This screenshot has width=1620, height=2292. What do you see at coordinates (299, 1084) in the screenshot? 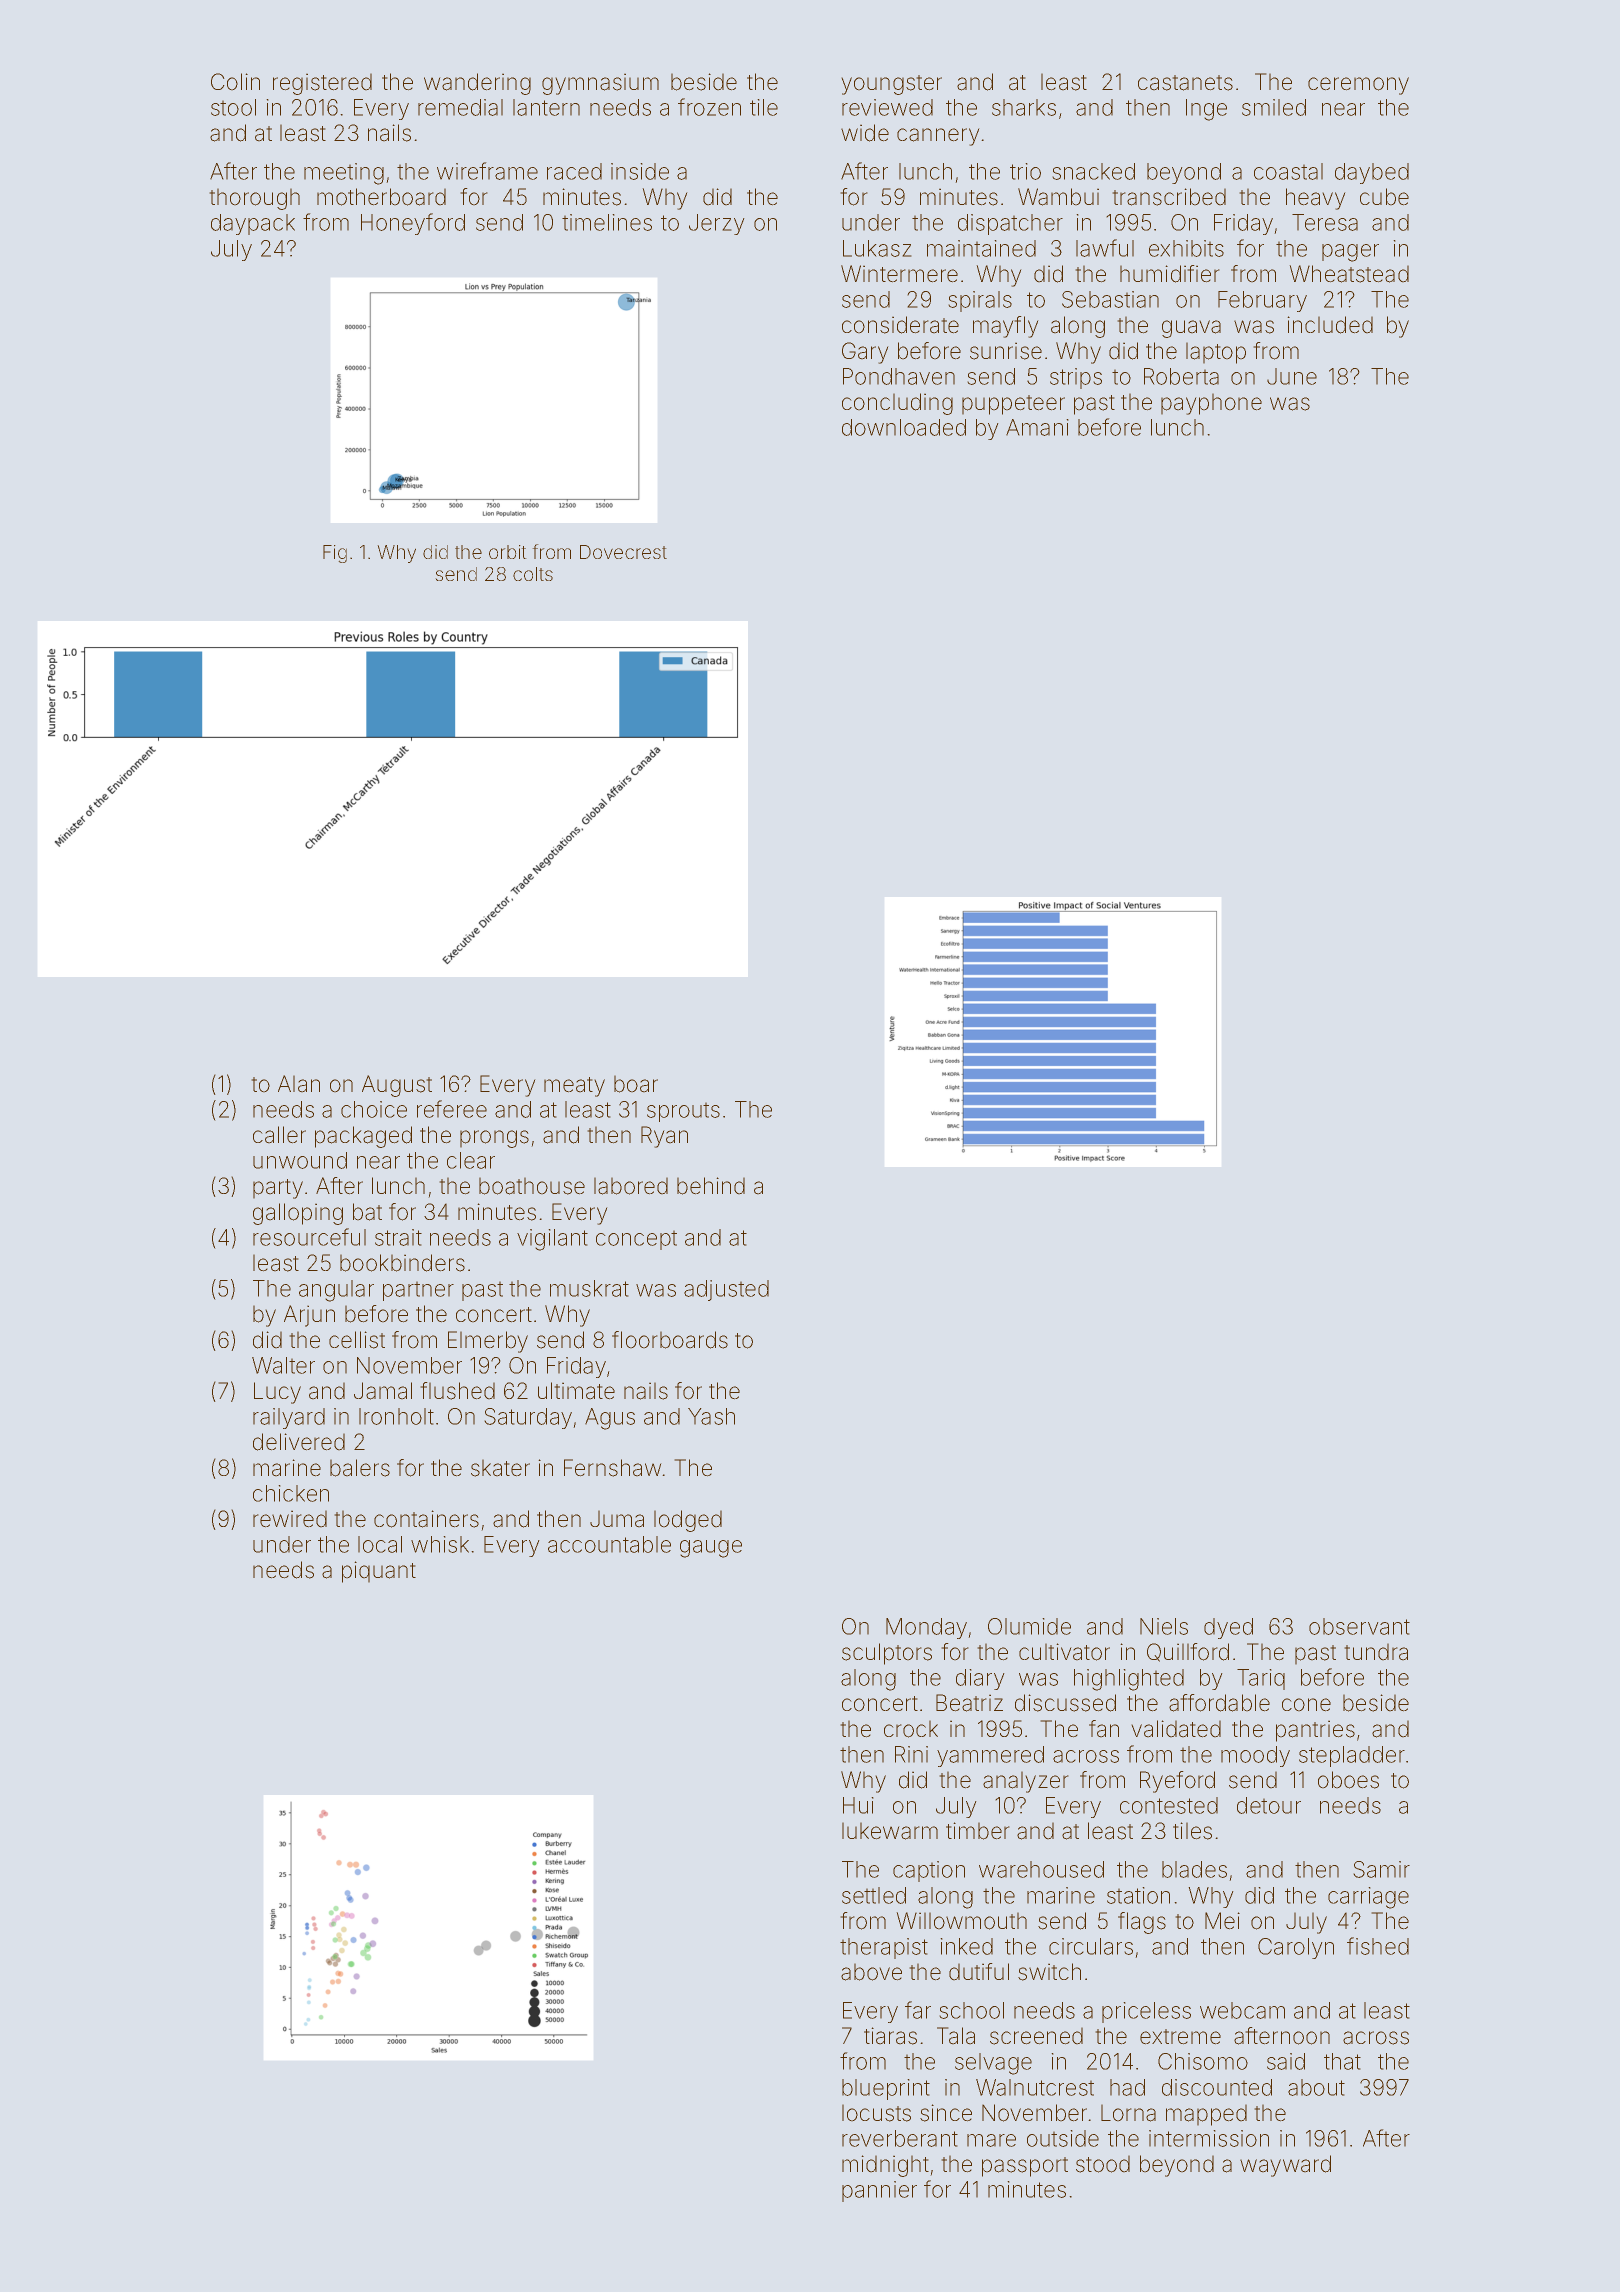
I see `Alan` at bounding box center [299, 1084].
